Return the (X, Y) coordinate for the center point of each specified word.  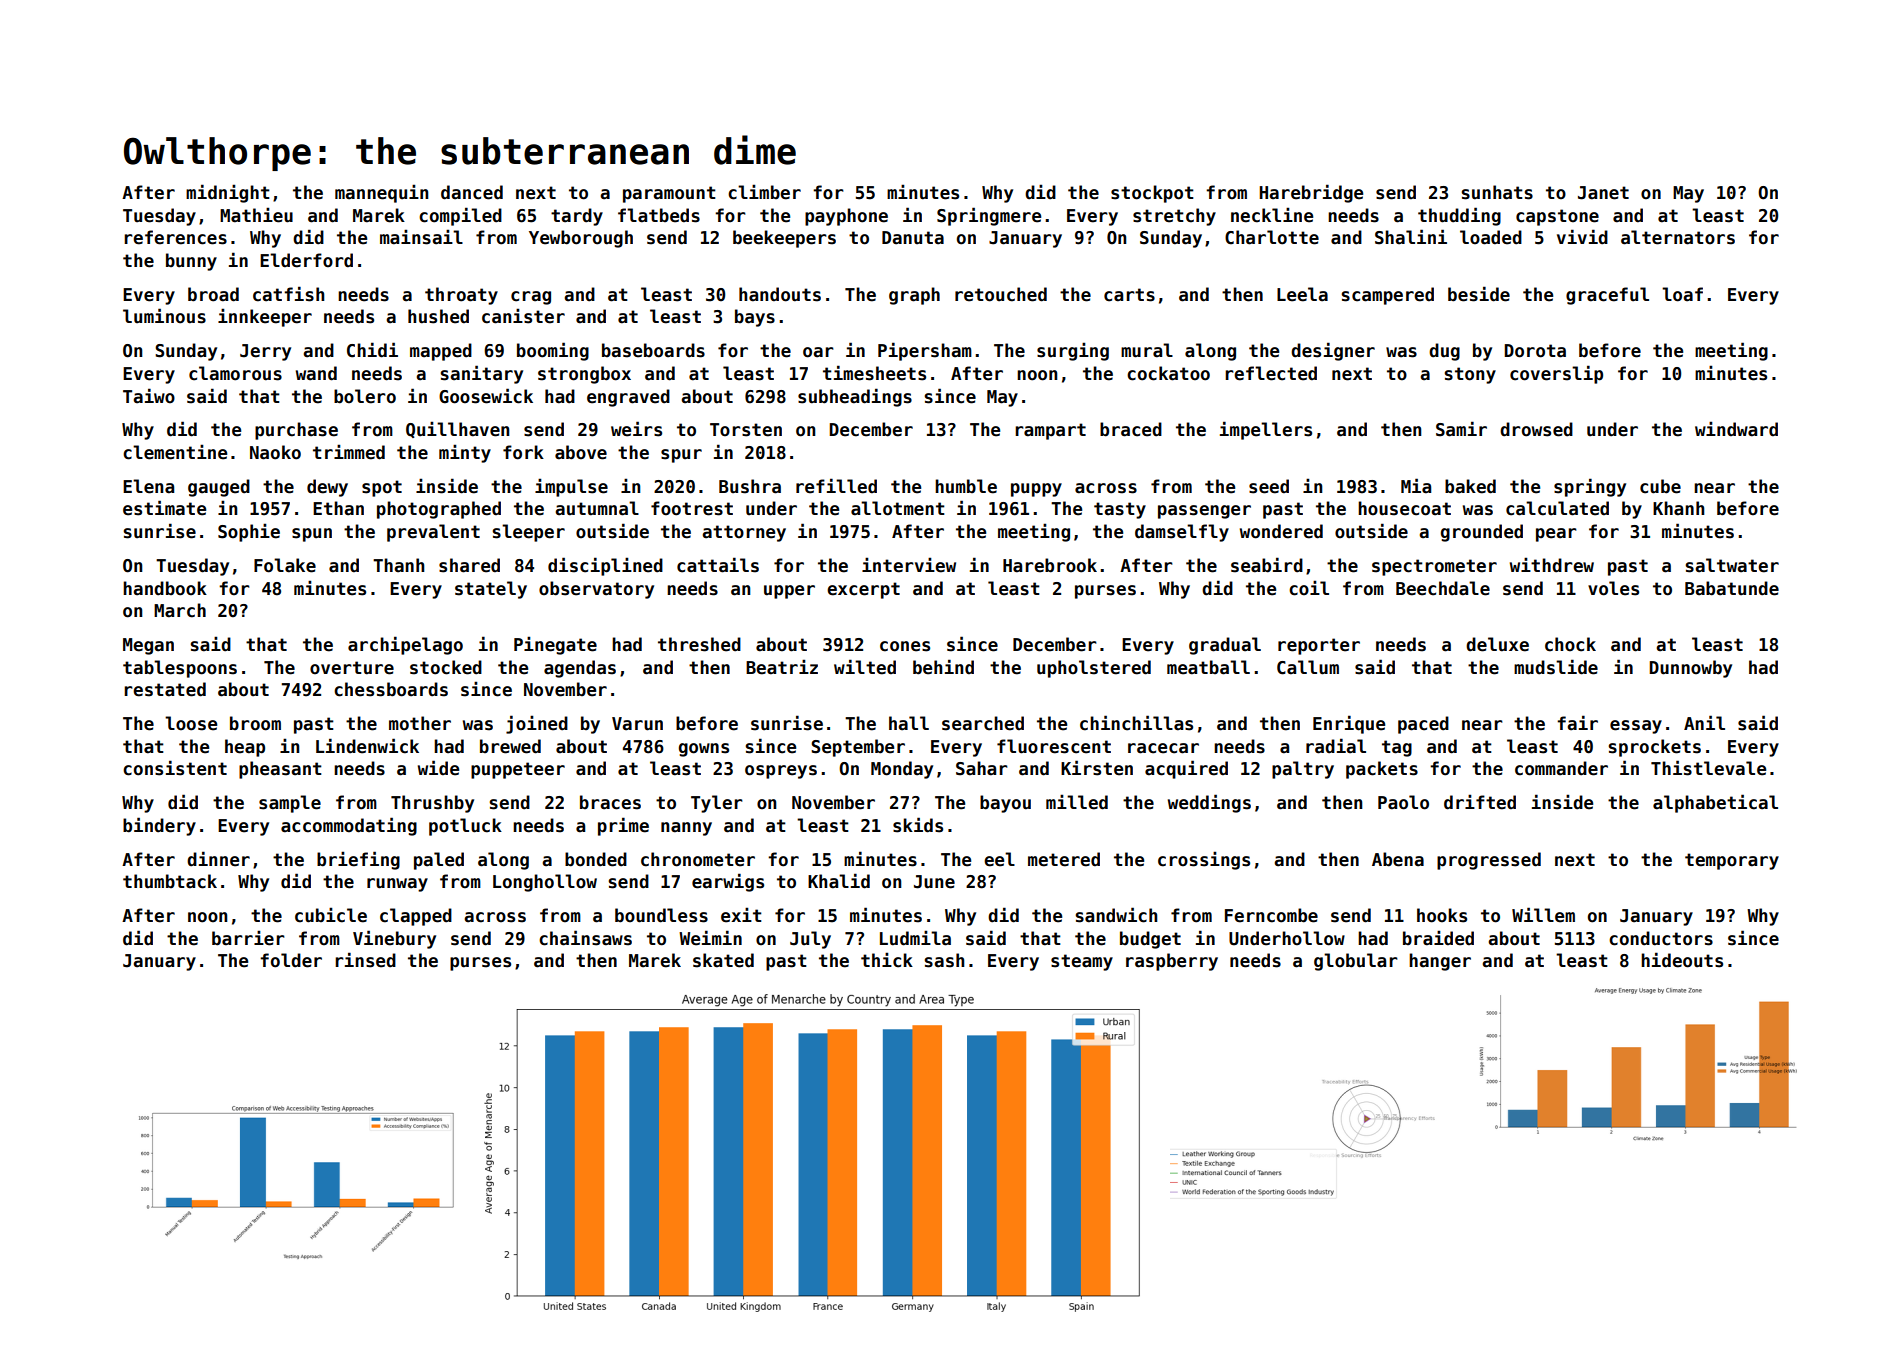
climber (764, 192)
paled (439, 861)
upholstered (1094, 669)
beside (1479, 294)
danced (472, 192)
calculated (1557, 508)
